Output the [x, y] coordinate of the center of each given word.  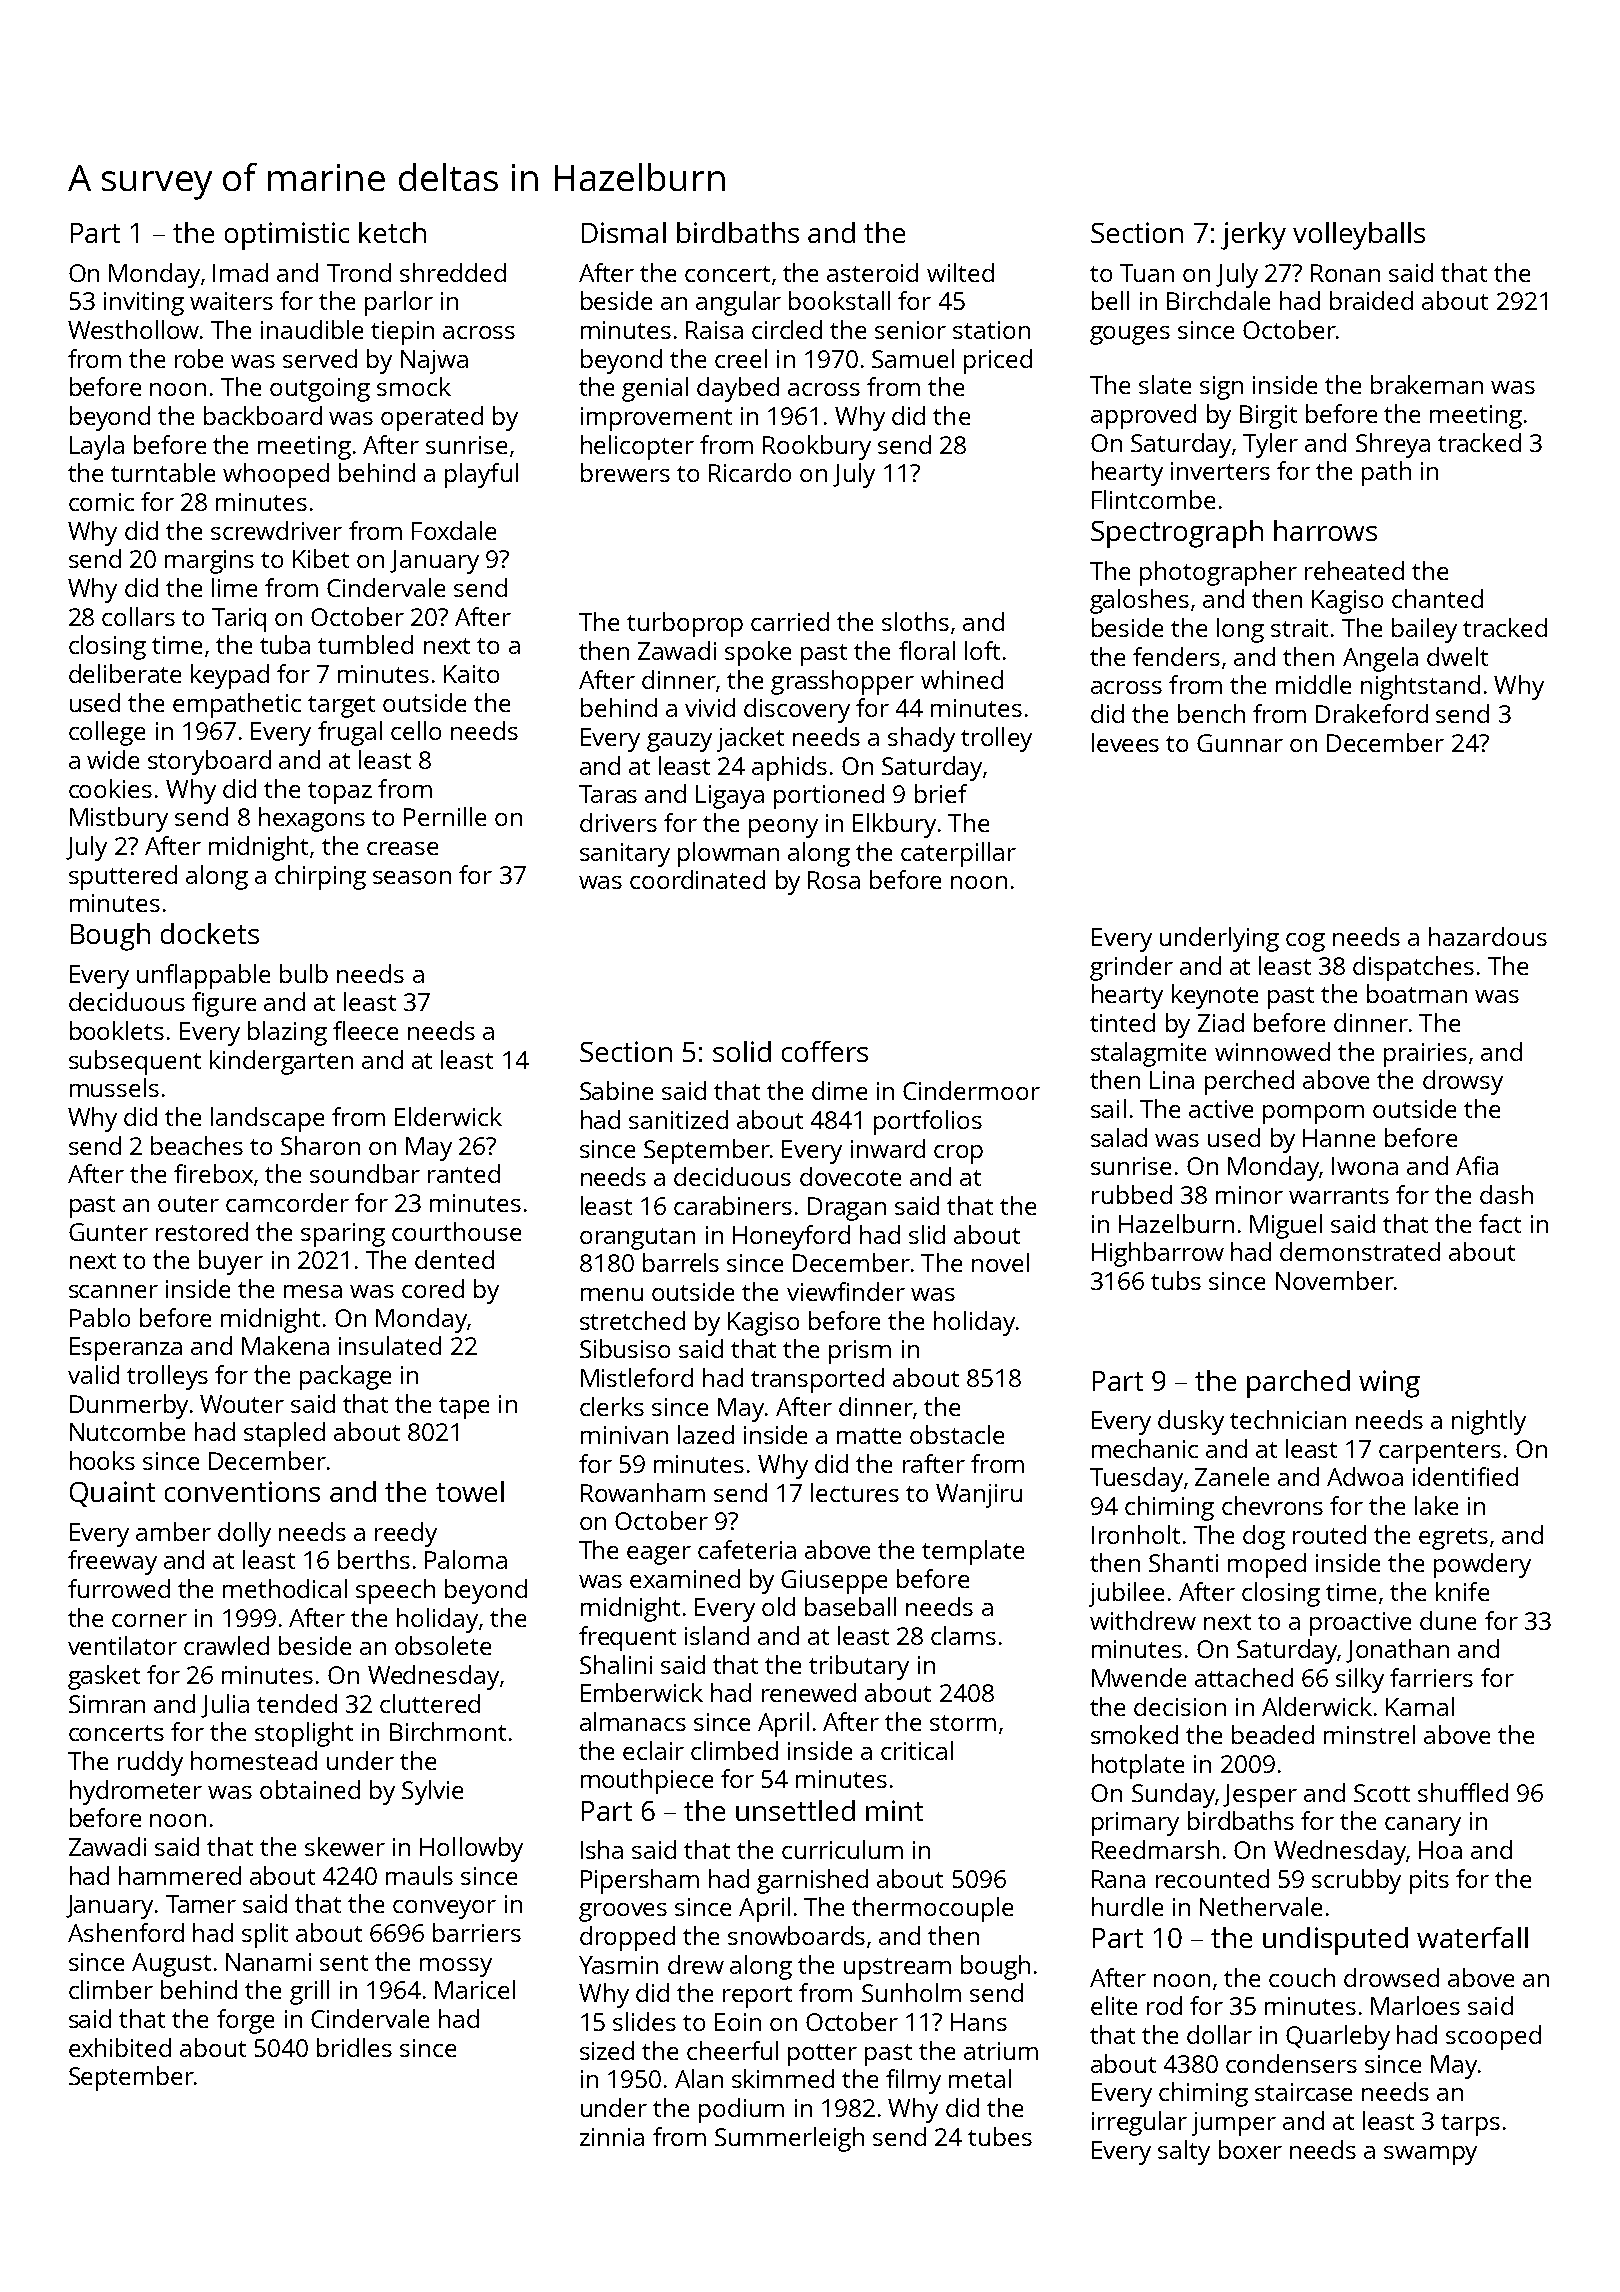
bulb [304, 973]
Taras [608, 794]
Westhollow [133, 329]
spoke [758, 653]
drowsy [1463, 1082]
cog [1305, 942]
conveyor [444, 1909]
